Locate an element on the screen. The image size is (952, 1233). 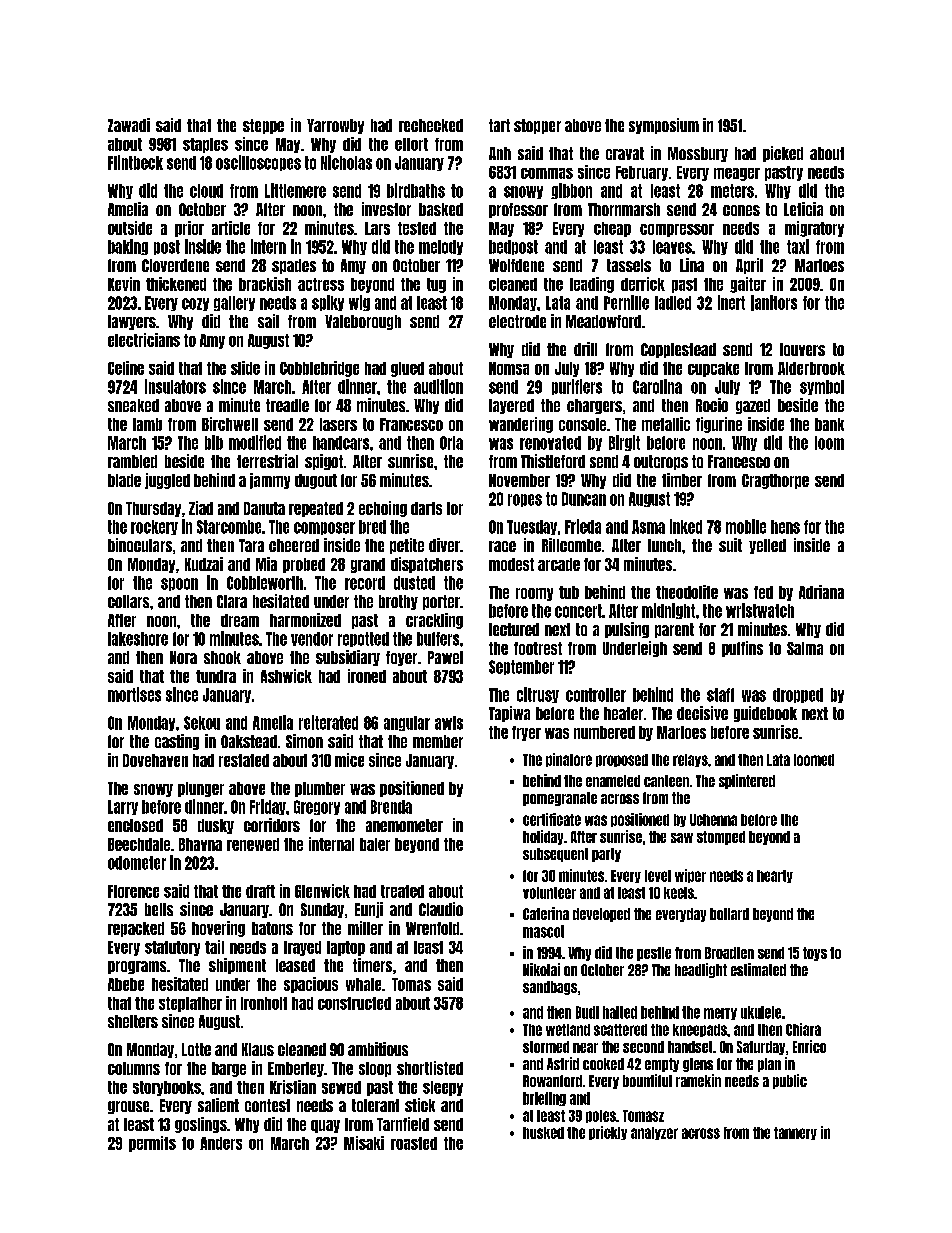
pinafore is located at coordinates (569, 760).
